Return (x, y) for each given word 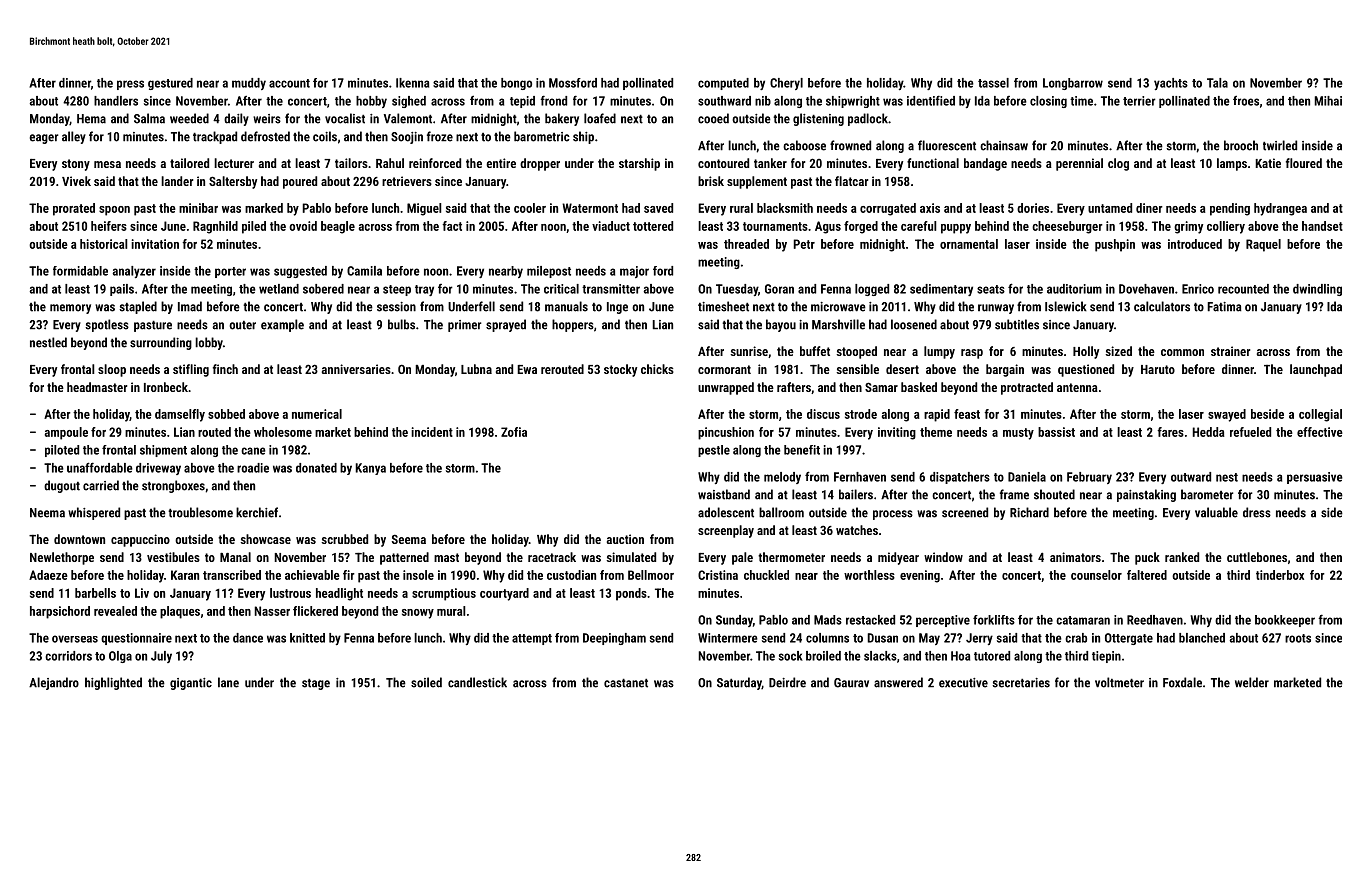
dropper (540, 164)
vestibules (173, 557)
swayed (1227, 415)
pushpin (1115, 245)
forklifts (994, 620)
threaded (746, 244)
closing (1048, 102)
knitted (307, 638)
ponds (631, 594)
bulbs (401, 324)
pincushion (726, 433)
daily (236, 119)
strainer (1230, 351)
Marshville (838, 324)
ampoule (66, 433)
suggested (300, 272)
